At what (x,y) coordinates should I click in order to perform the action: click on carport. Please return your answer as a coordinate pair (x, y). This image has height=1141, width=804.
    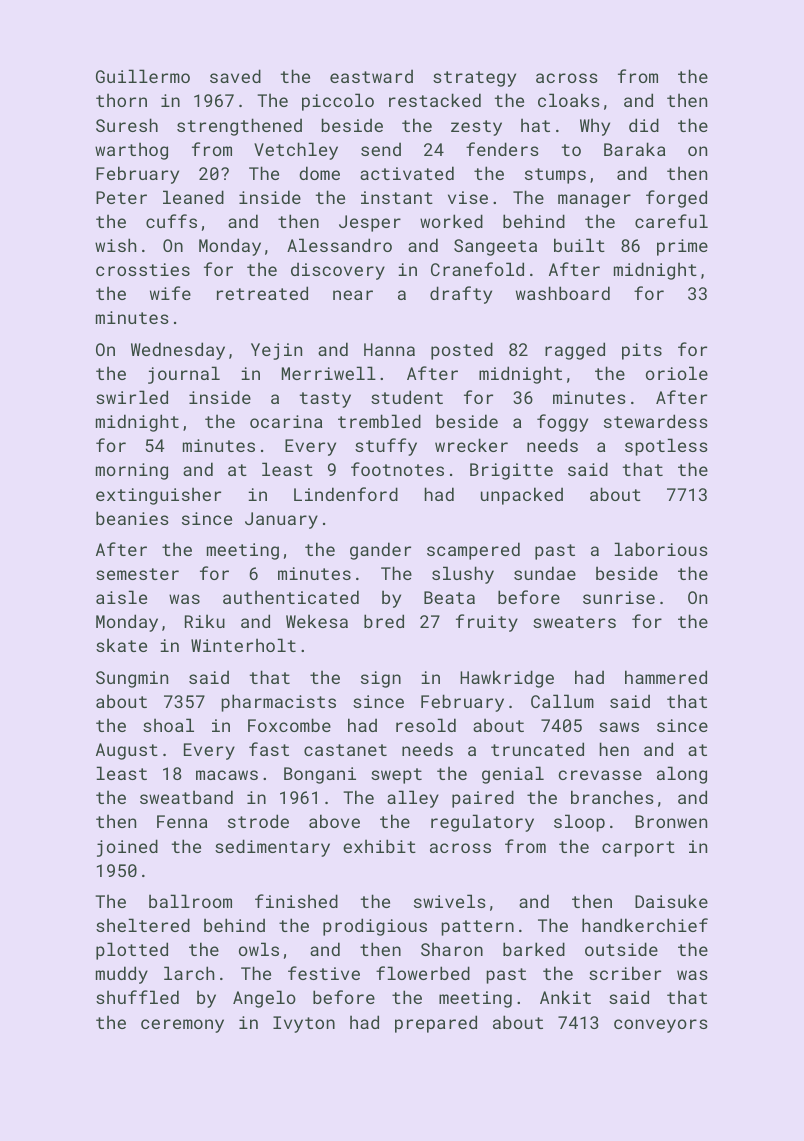
    Looking at the image, I should click on (638, 849).
